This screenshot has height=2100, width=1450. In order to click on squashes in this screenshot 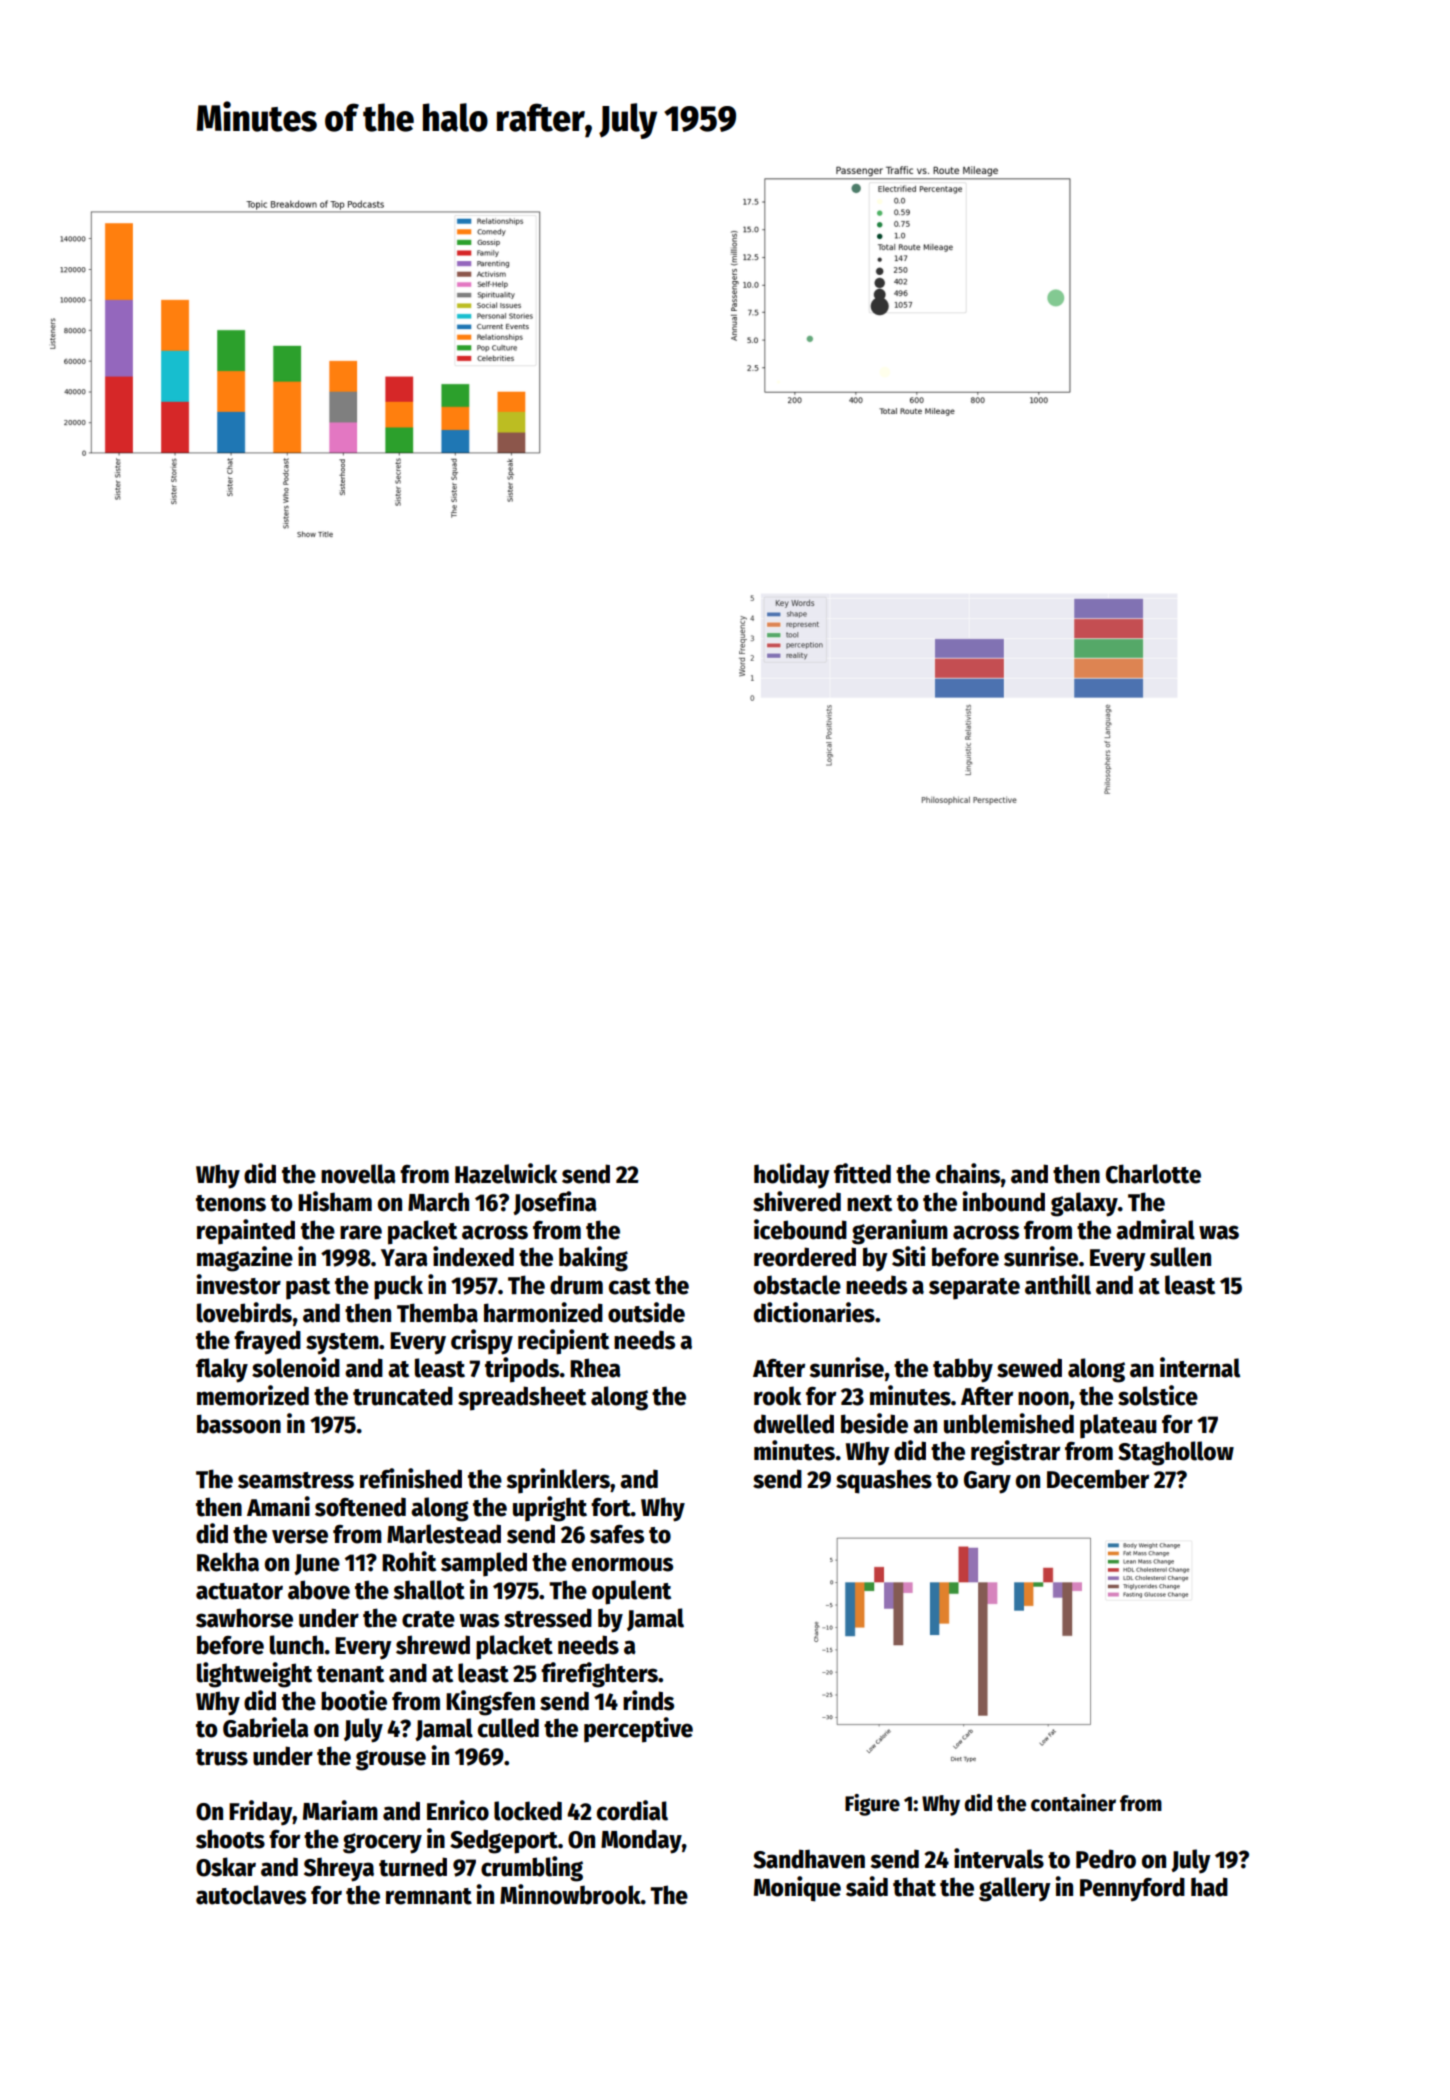, I will do `click(884, 1481)`.
